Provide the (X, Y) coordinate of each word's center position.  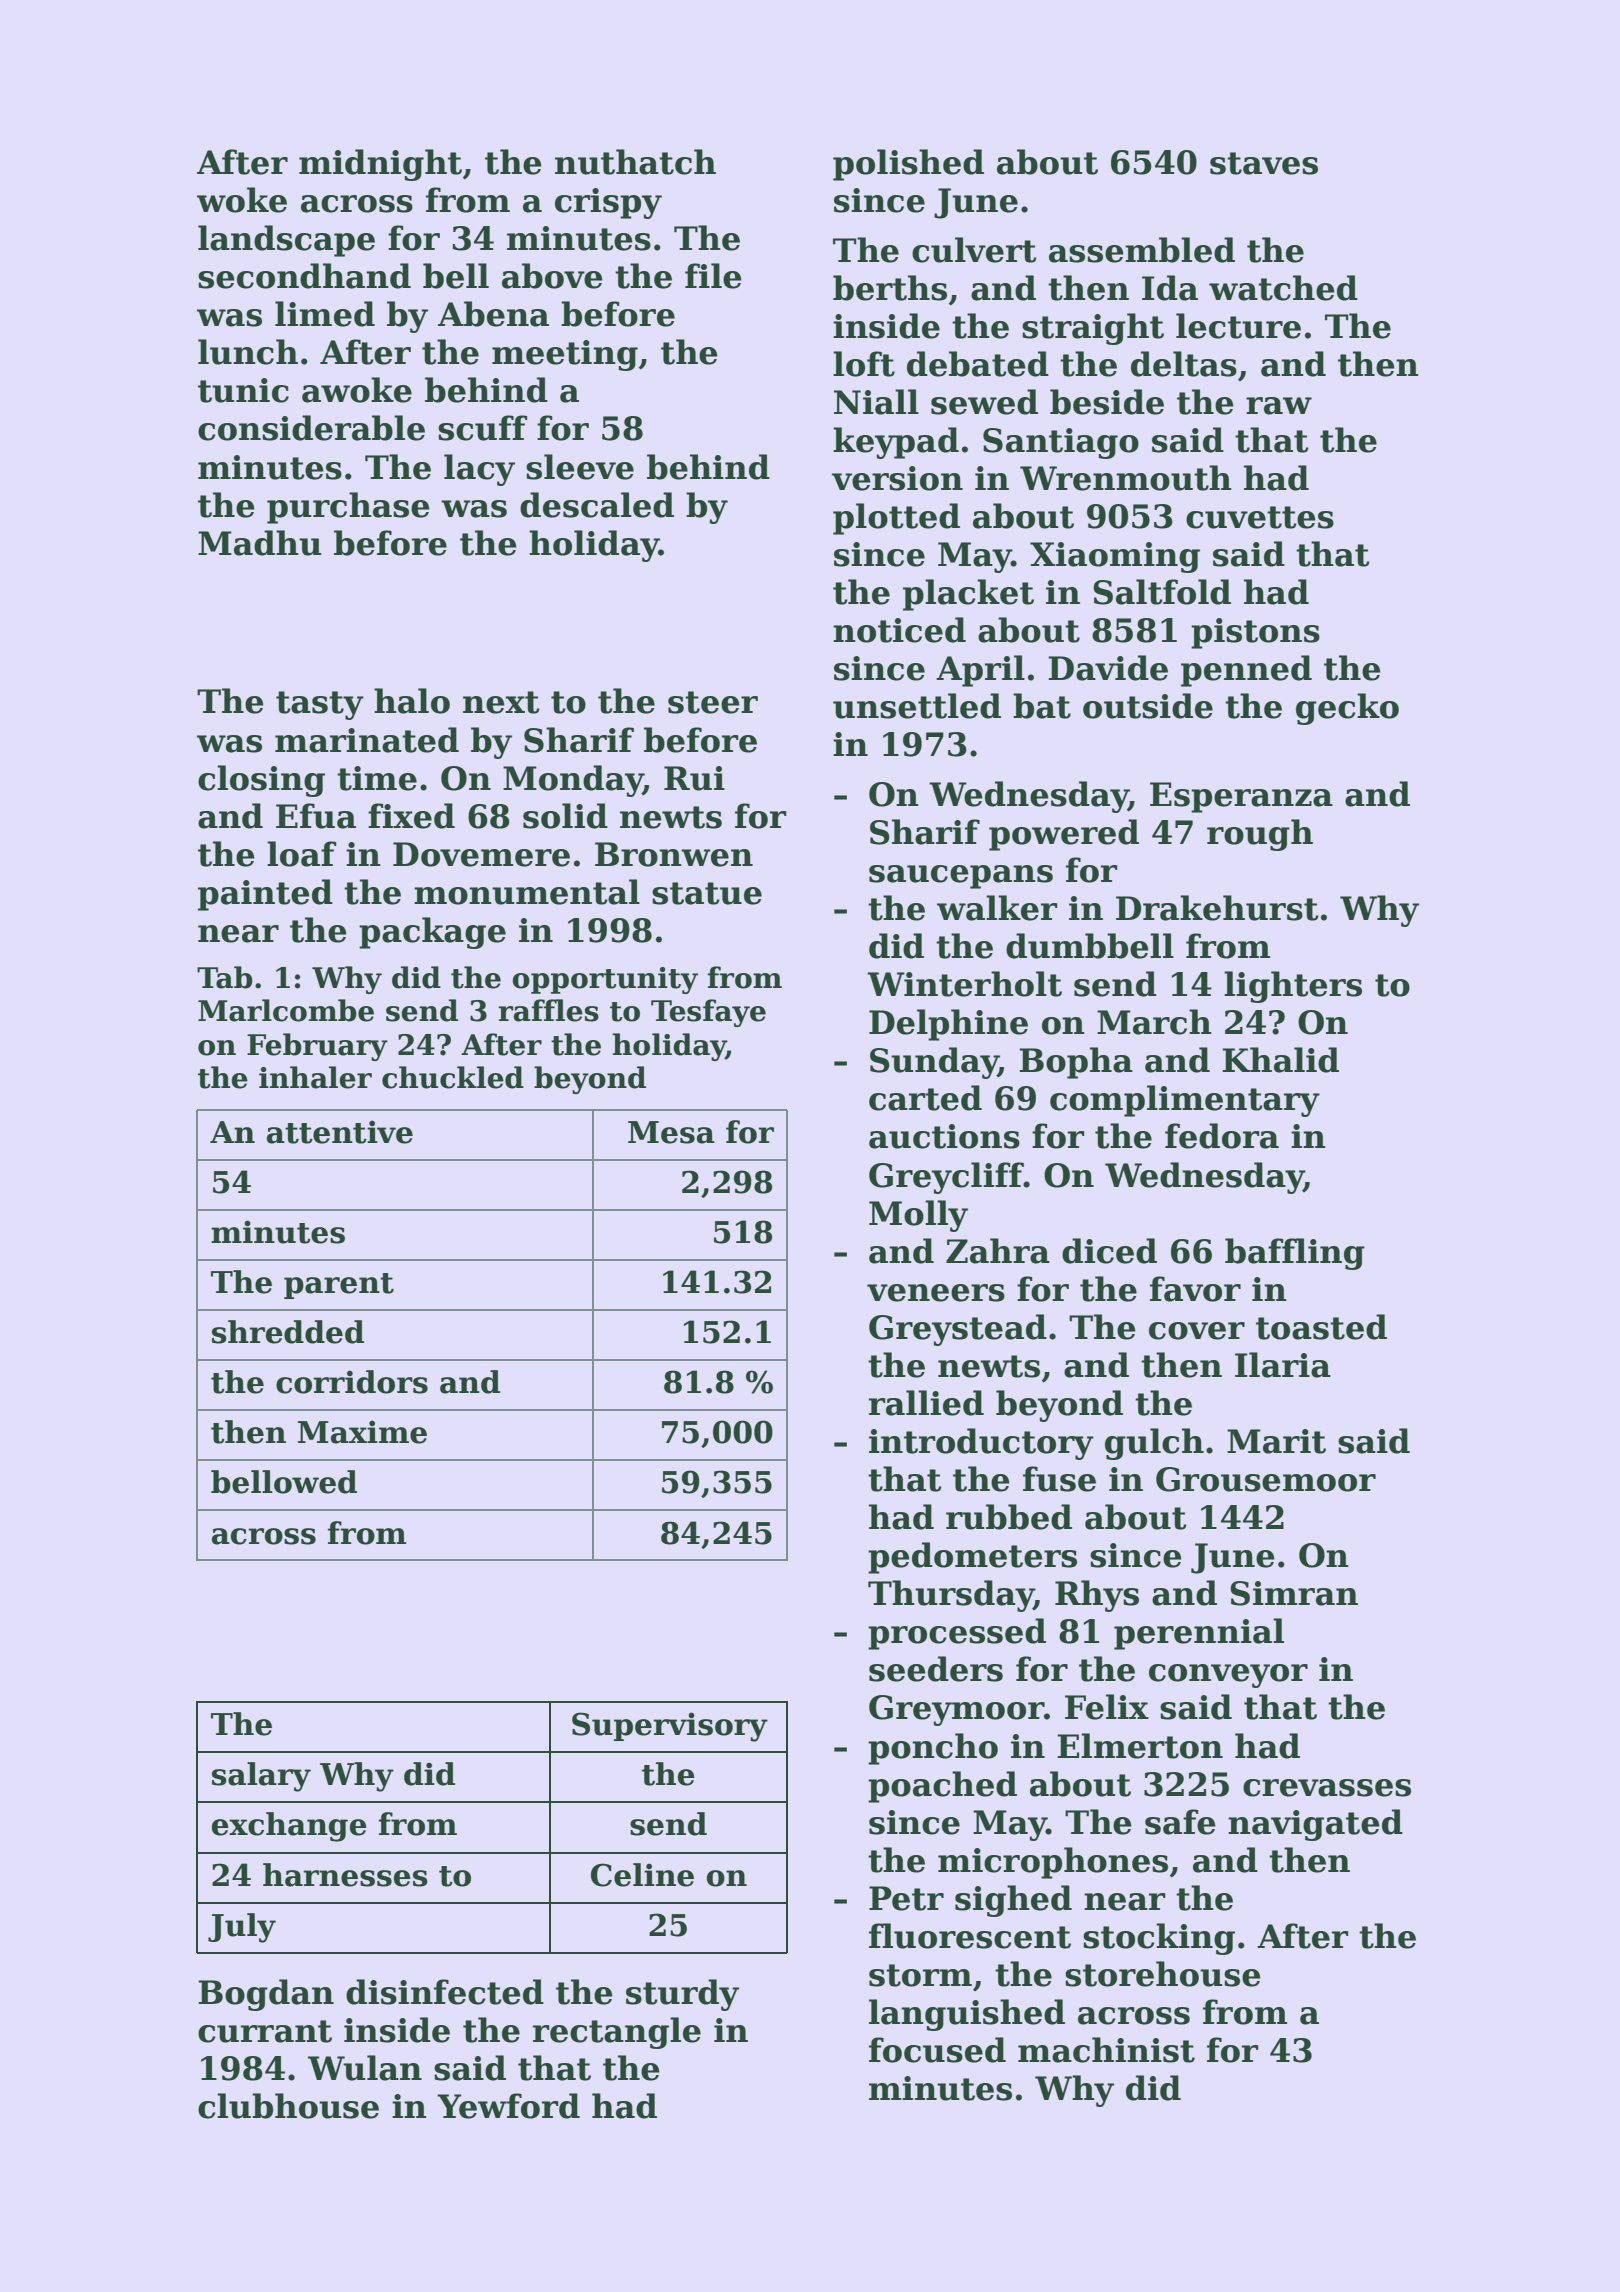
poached (942, 1787)
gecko (1347, 709)
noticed (899, 630)
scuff (482, 428)
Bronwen (674, 854)
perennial (1199, 1634)
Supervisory (670, 1727)
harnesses (345, 1875)
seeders (936, 1669)
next (501, 702)
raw (1279, 406)
